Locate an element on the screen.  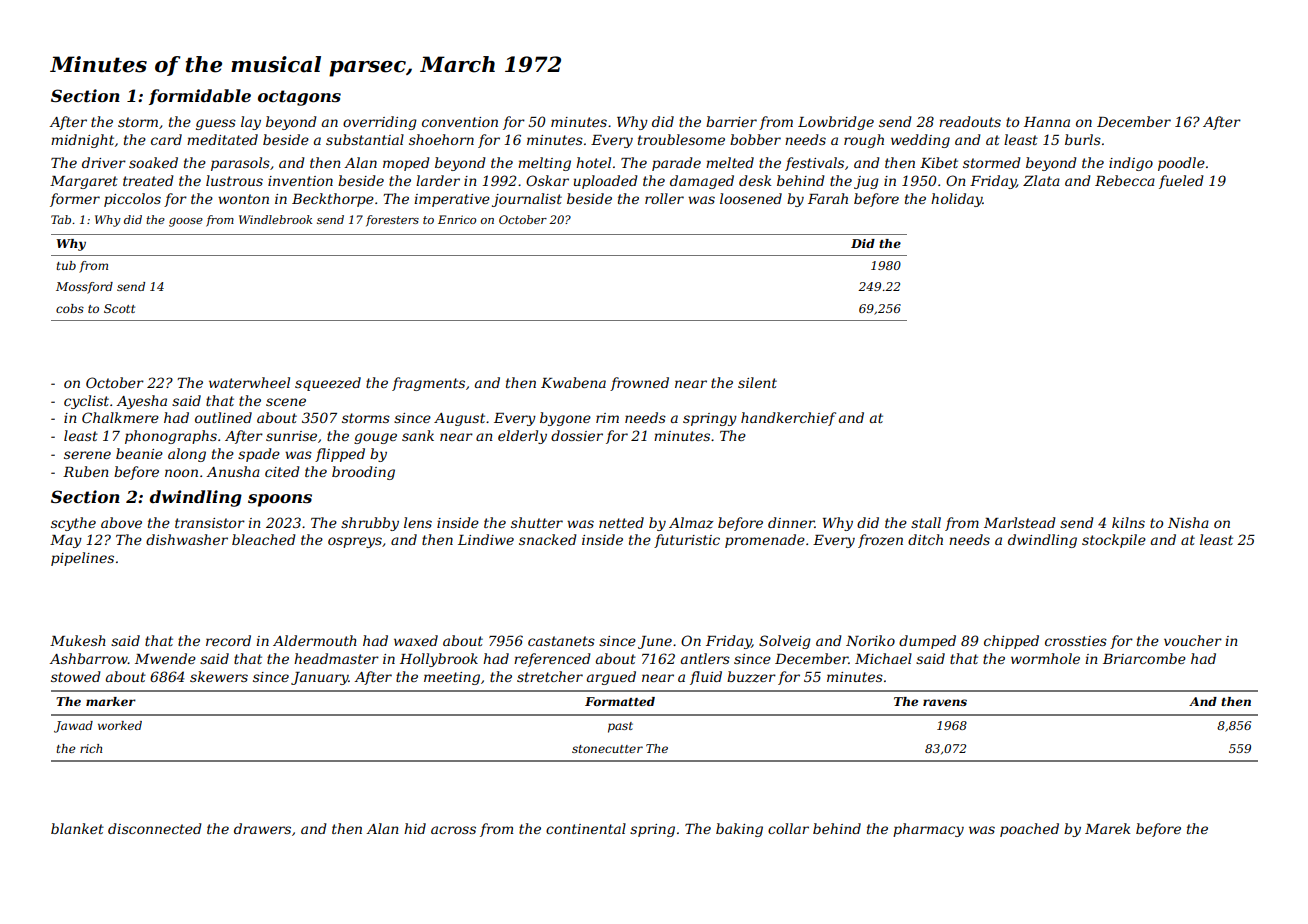
troublesome is located at coordinates (681, 139).
